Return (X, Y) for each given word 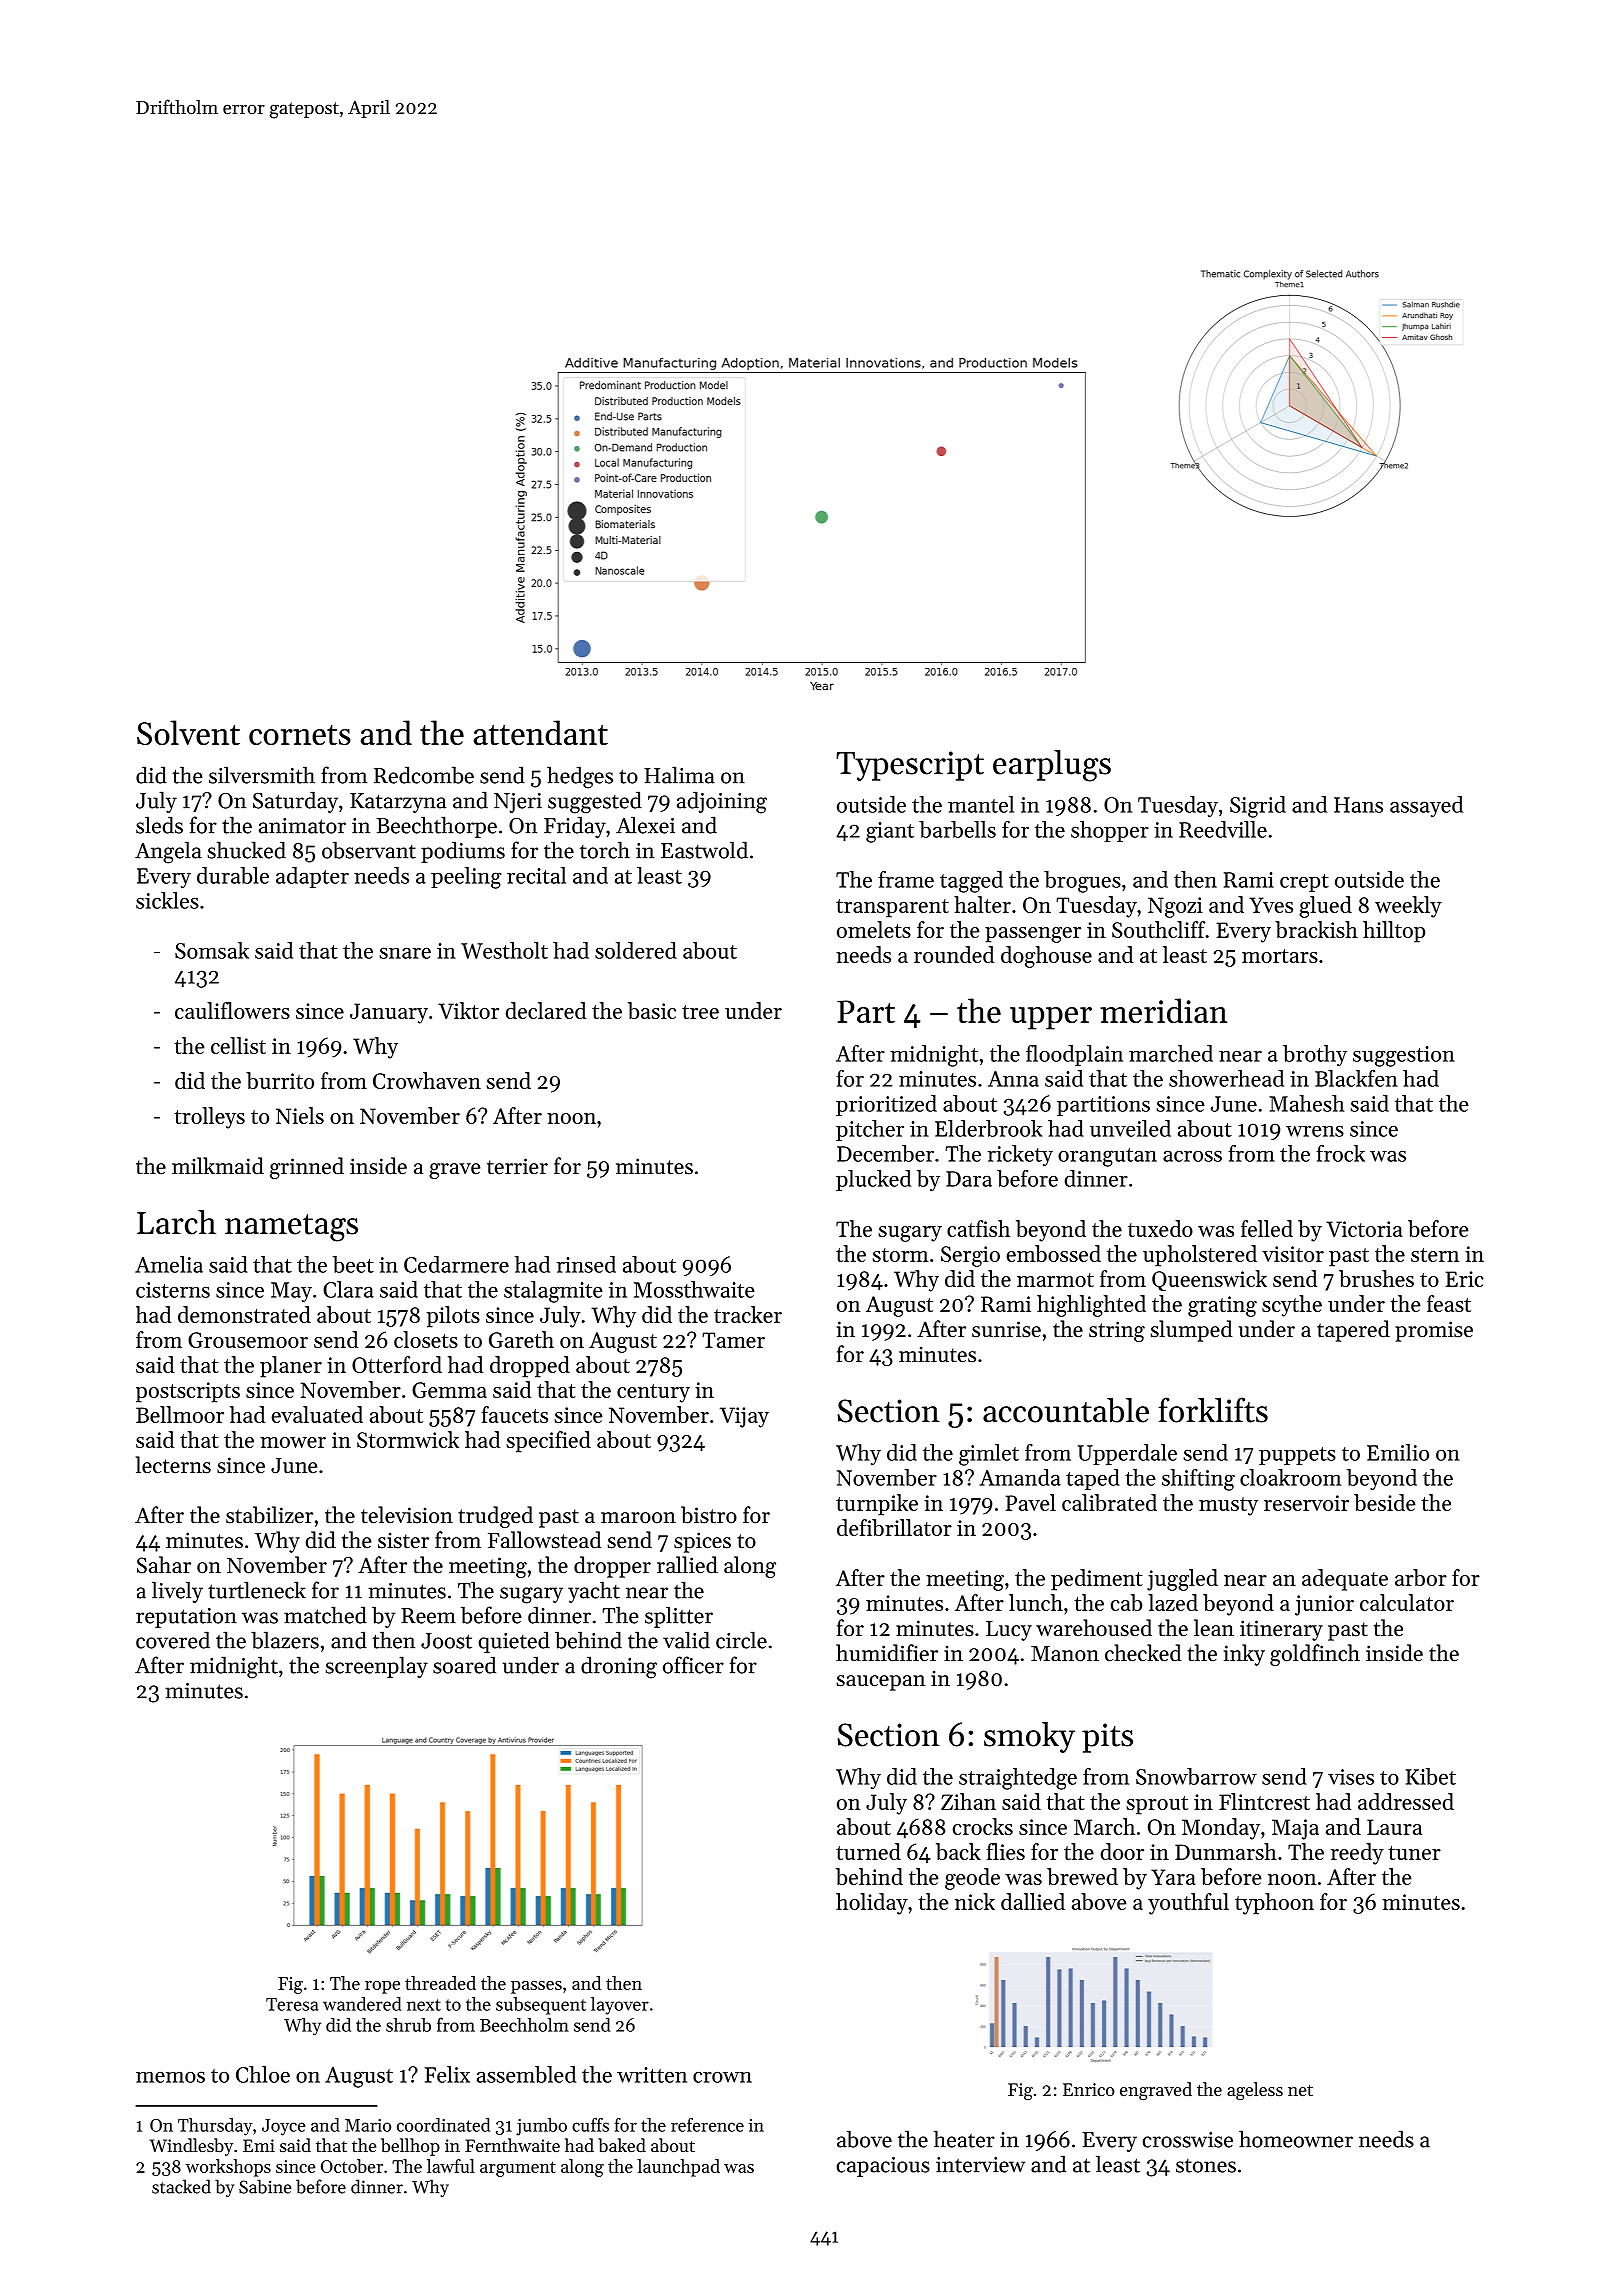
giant (890, 832)
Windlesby (191, 2147)
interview (980, 2165)
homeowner (1296, 2139)
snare (405, 953)
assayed (1426, 806)
